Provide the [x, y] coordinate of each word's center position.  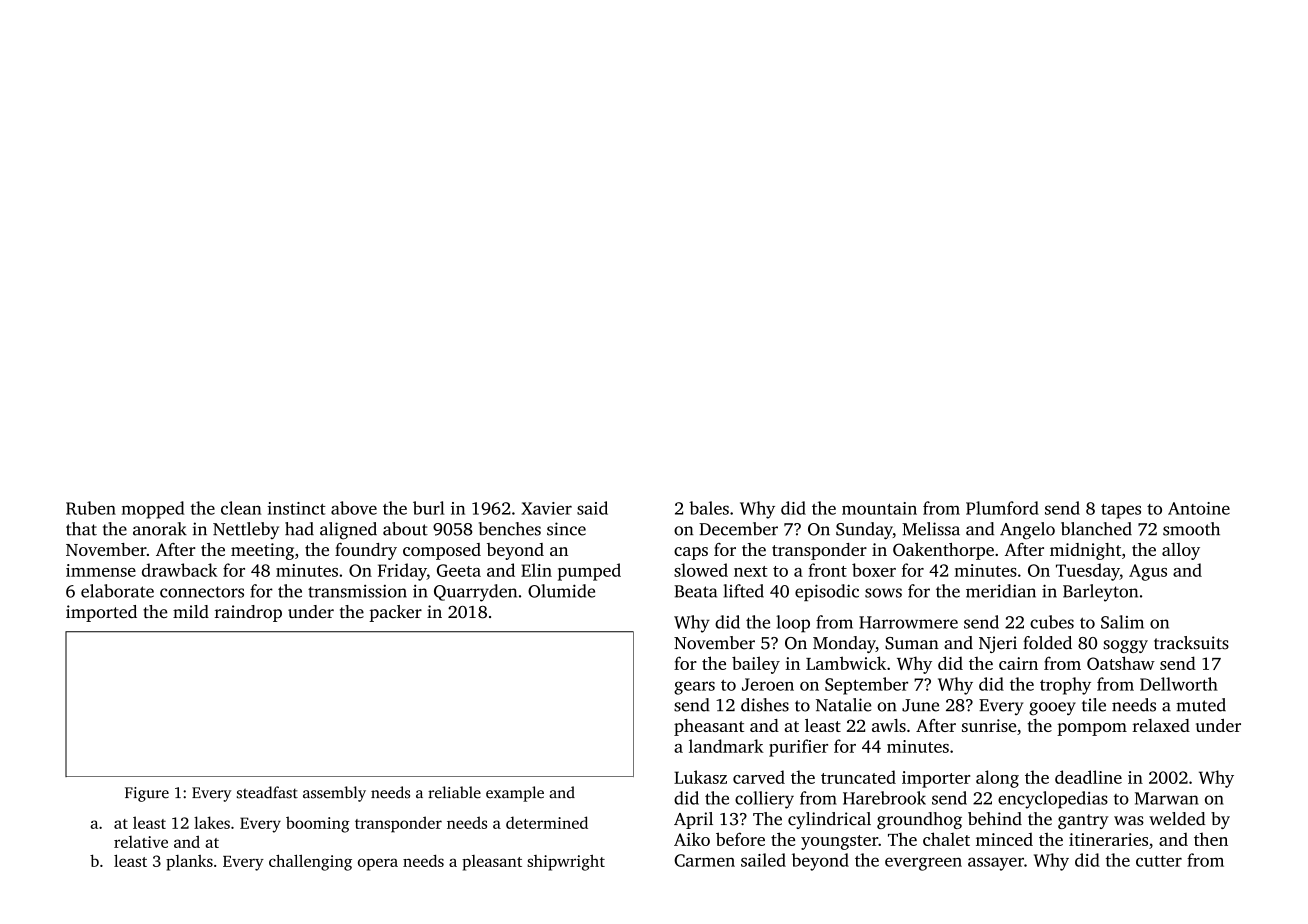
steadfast [267, 792]
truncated [858, 777]
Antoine [1199, 508]
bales [709, 508]
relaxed [1161, 725]
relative [141, 842]
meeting [262, 551]
